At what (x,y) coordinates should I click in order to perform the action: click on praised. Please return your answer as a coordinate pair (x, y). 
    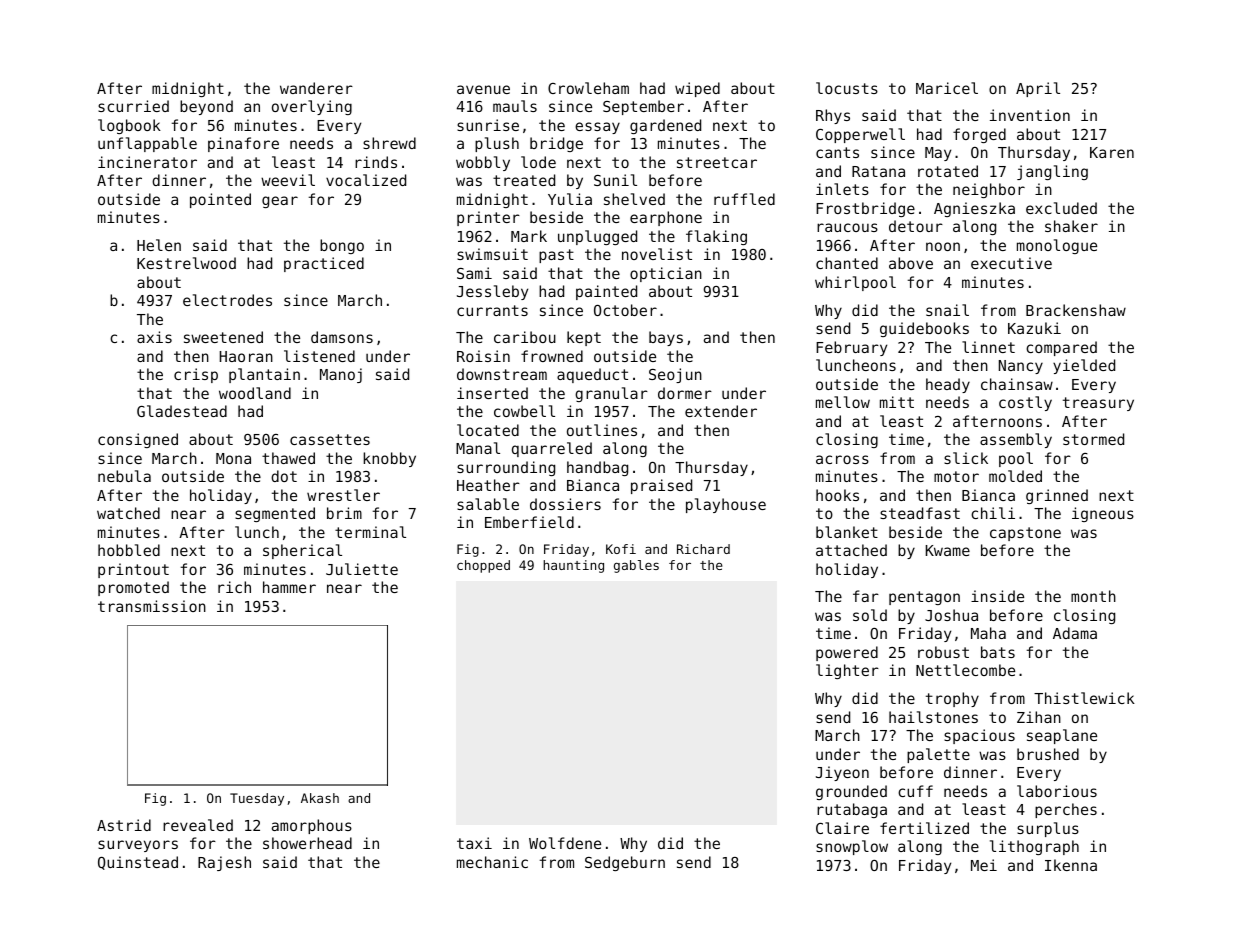
    Looking at the image, I should click on (661, 486).
